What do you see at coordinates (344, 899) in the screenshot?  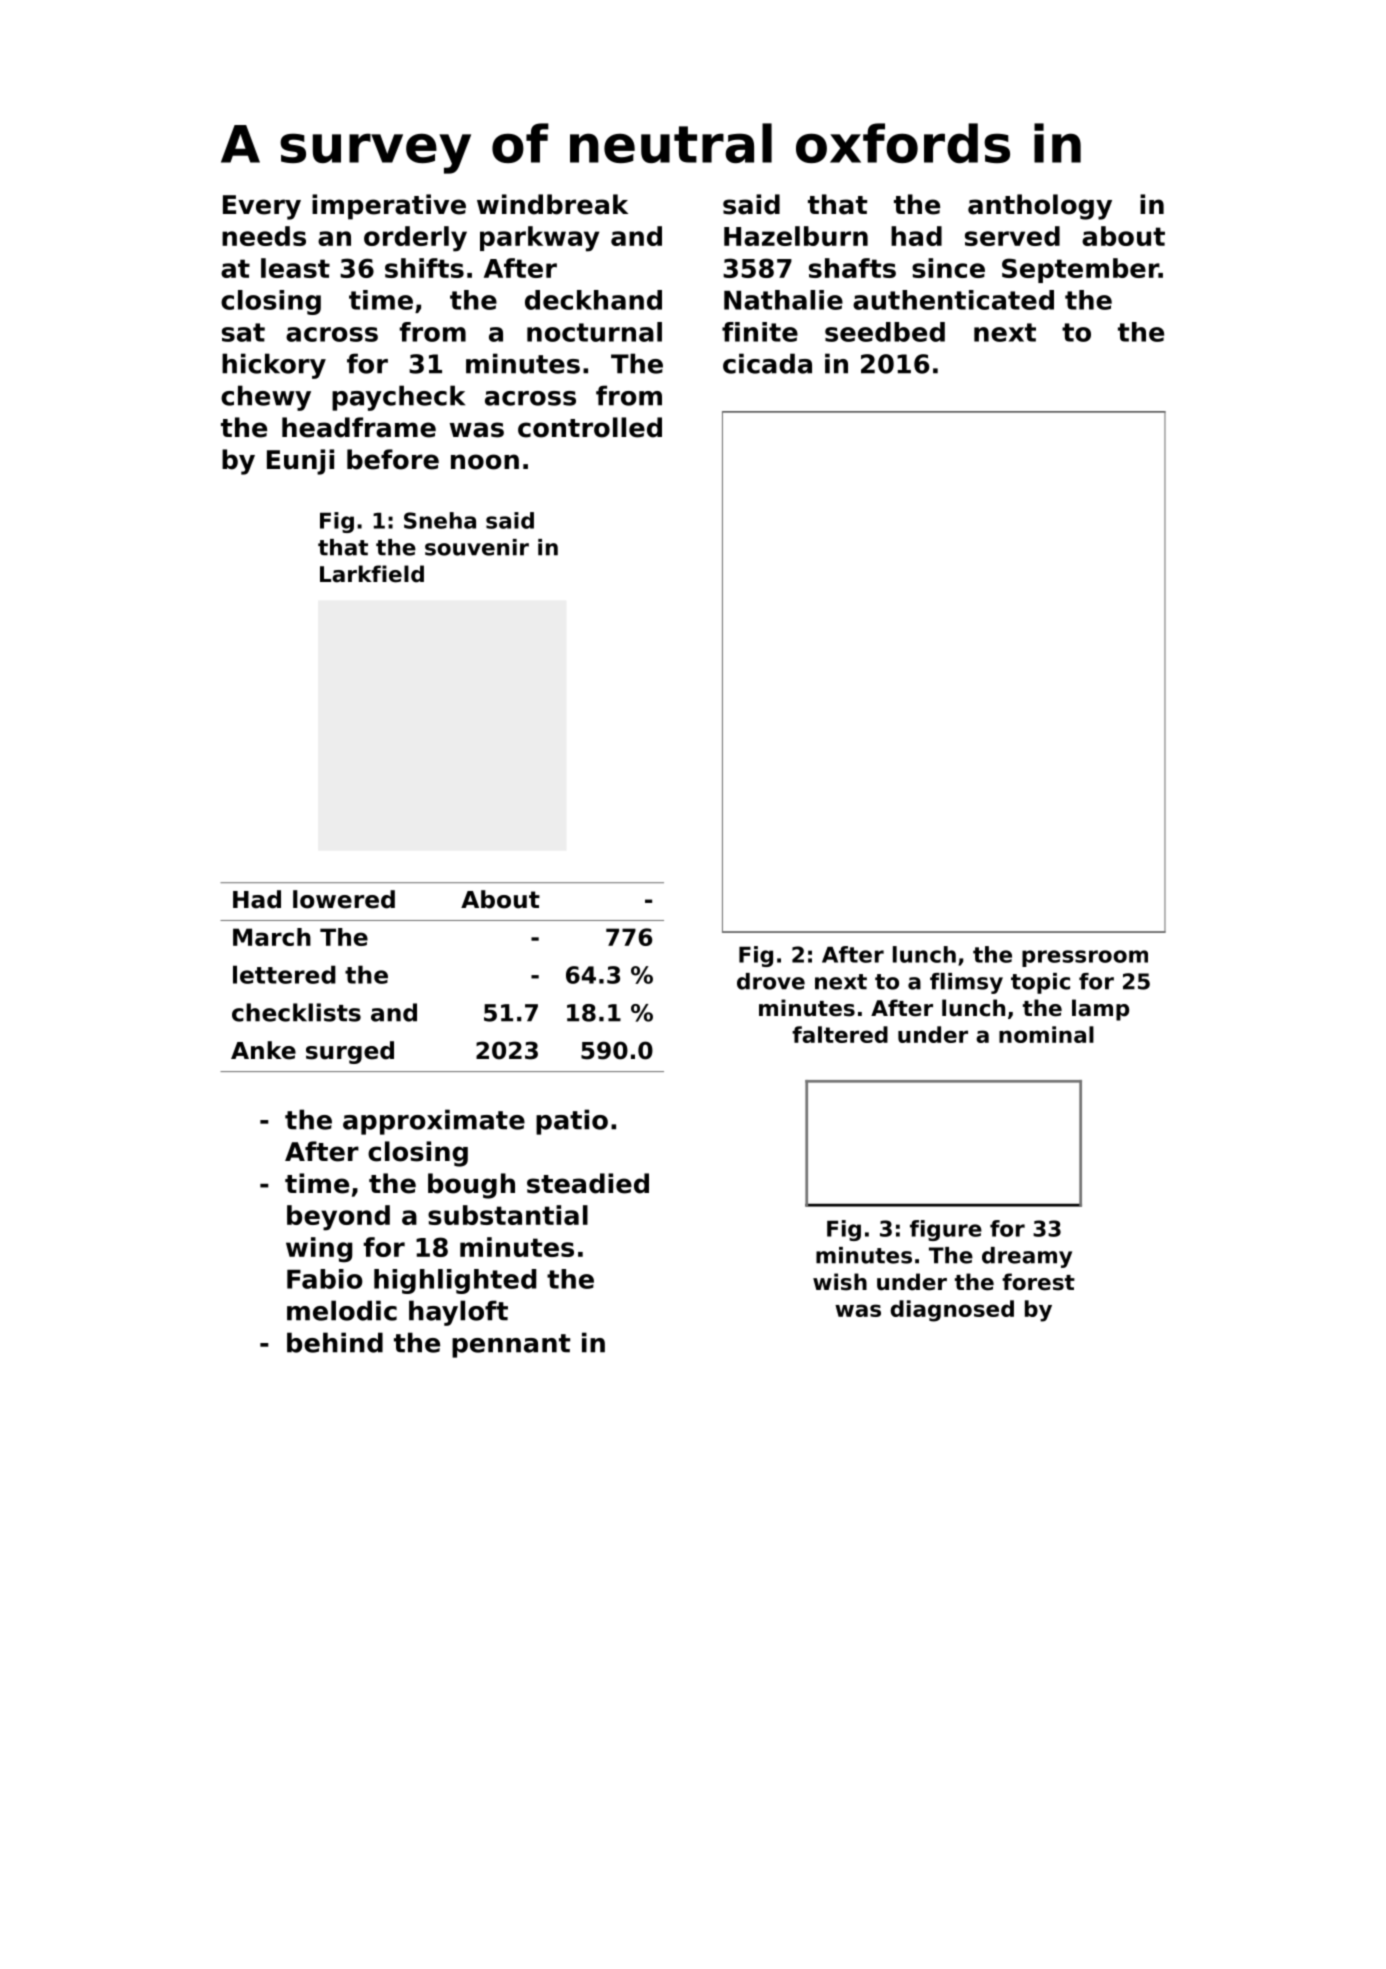 I see `lowered` at bounding box center [344, 899].
